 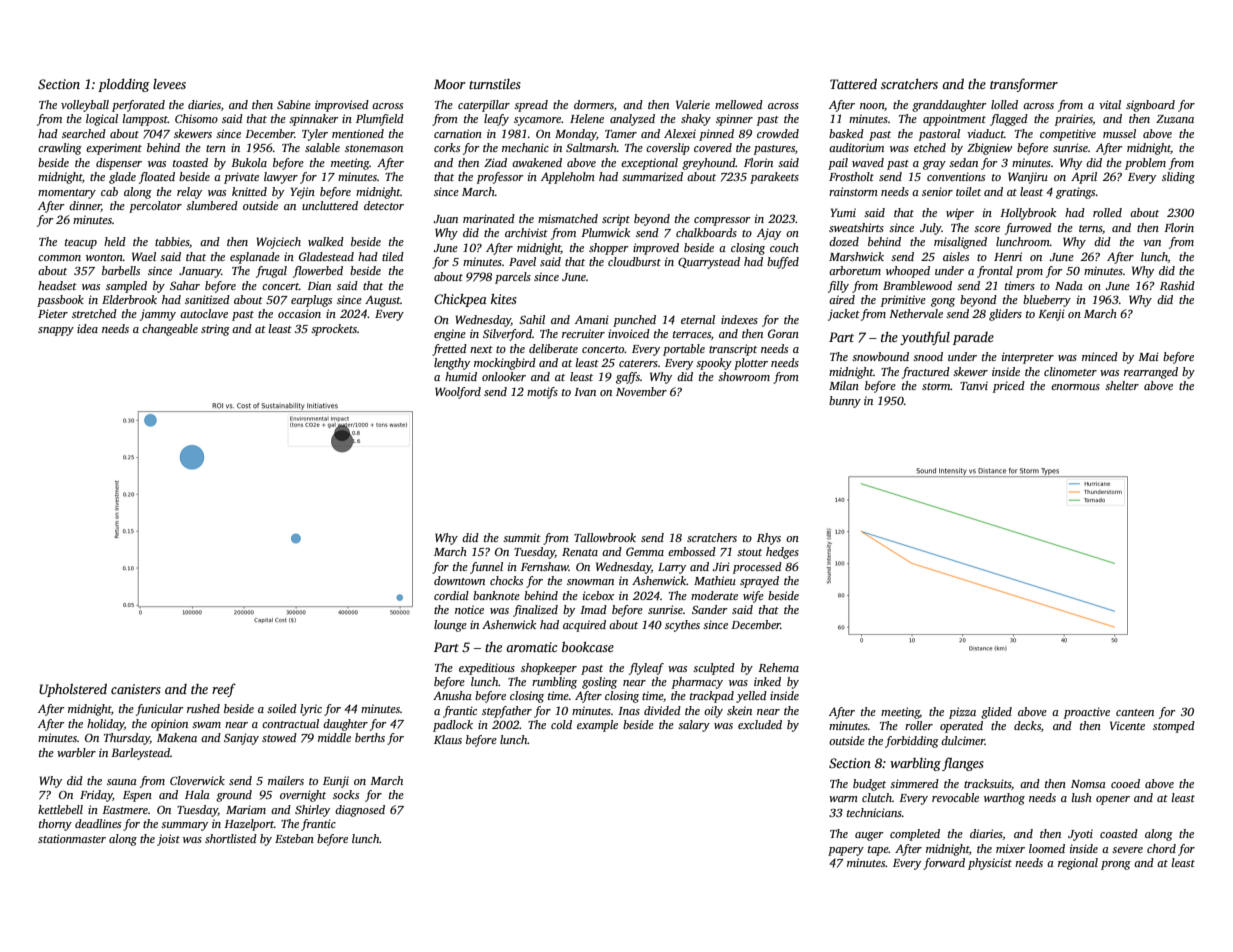 I want to click on Henri, so click(x=1008, y=256).
